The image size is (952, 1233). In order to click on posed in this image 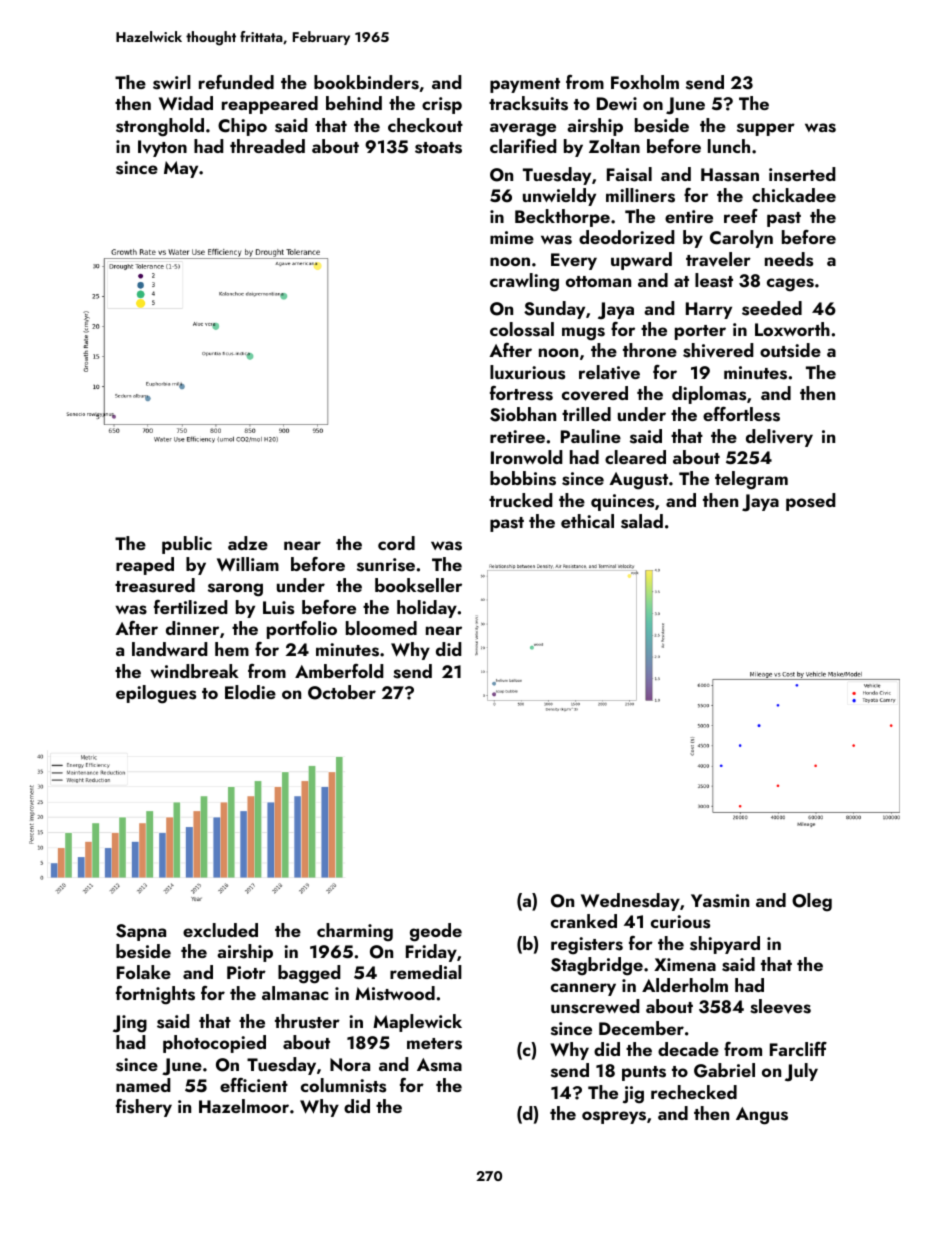, I will do `click(811, 502)`.
